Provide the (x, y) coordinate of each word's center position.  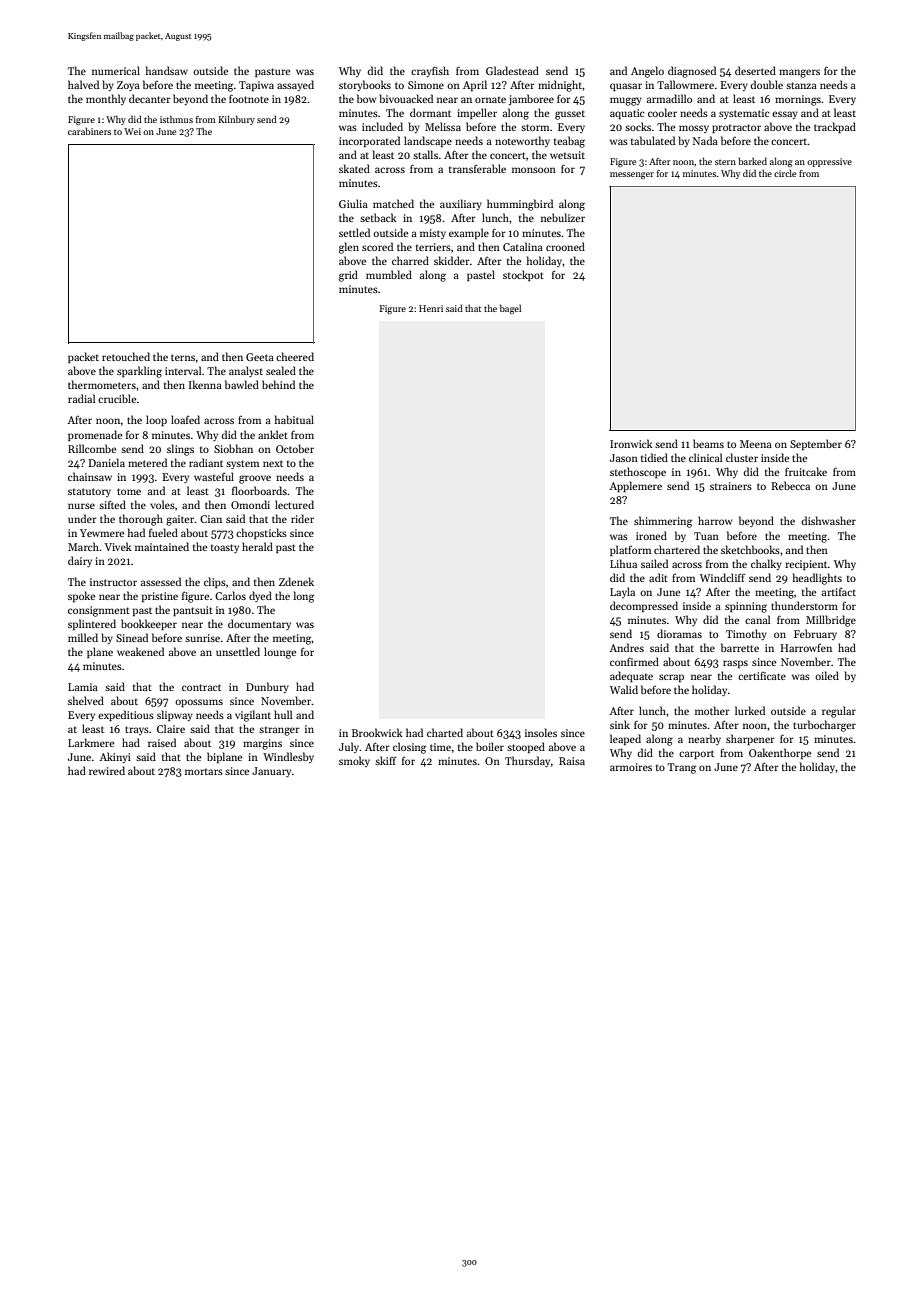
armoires (631, 767)
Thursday (527, 761)
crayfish (430, 71)
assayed (295, 85)
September (816, 444)
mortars (204, 771)
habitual (294, 419)
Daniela (107, 462)
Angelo (647, 72)
